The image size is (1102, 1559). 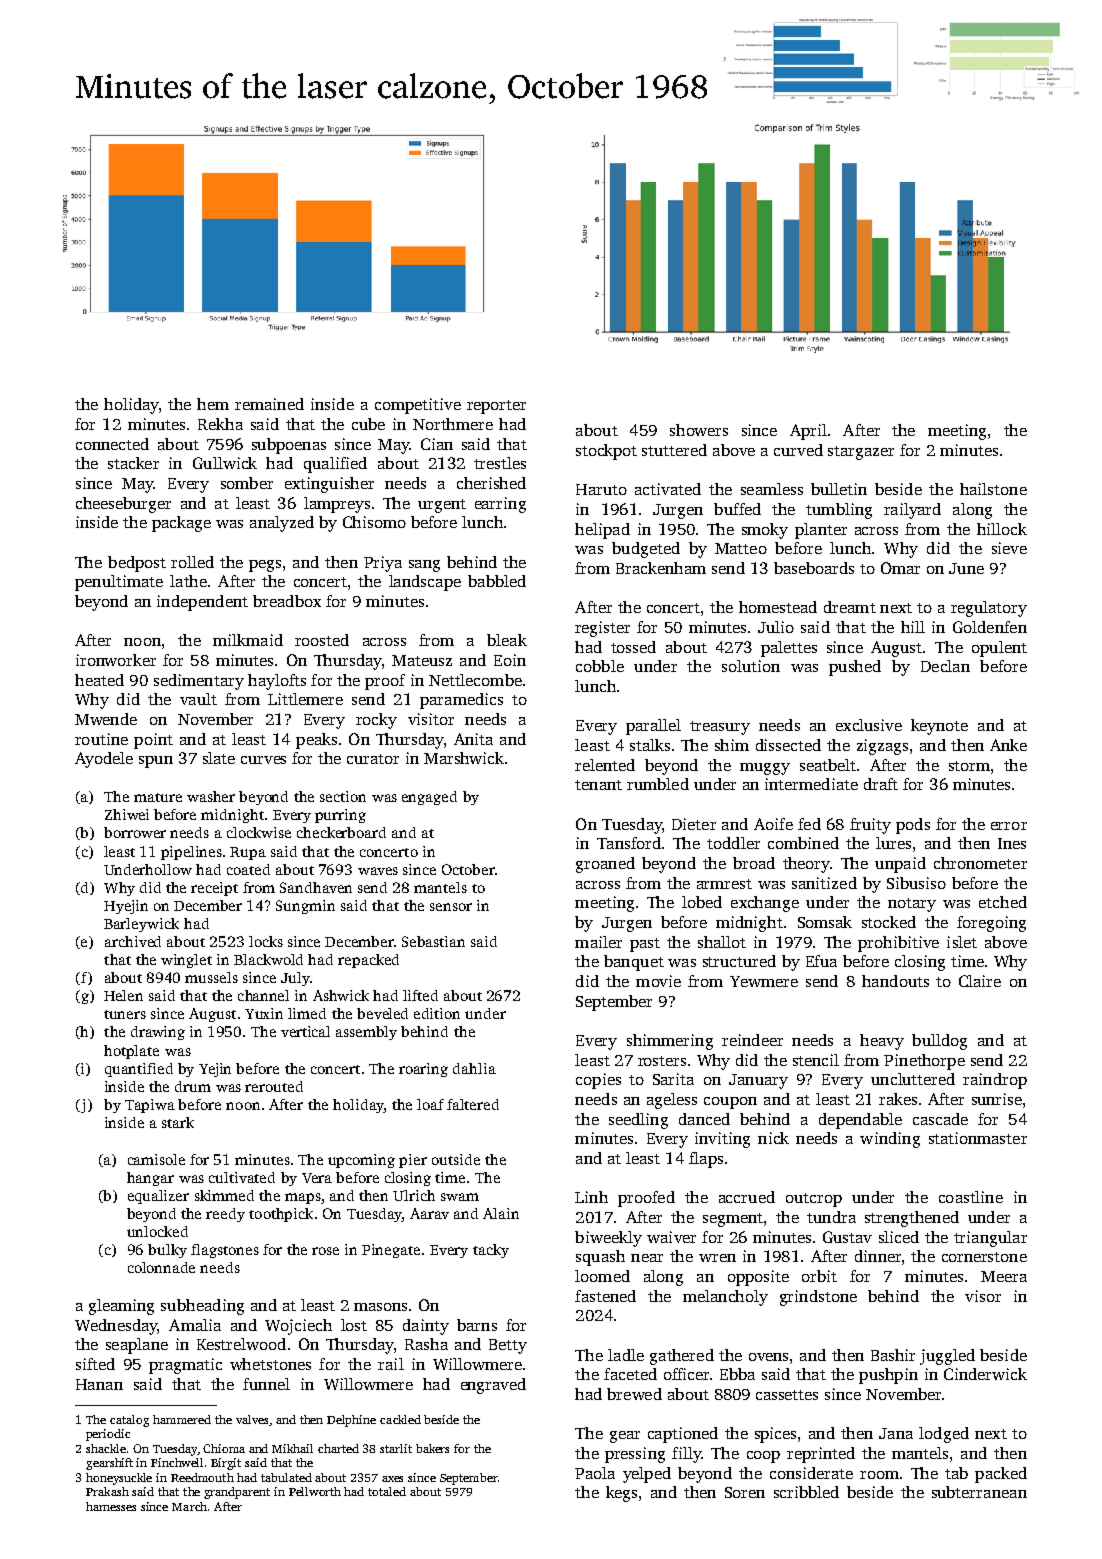 What do you see at coordinates (156, 1159) in the screenshot?
I see `camisole` at bounding box center [156, 1159].
